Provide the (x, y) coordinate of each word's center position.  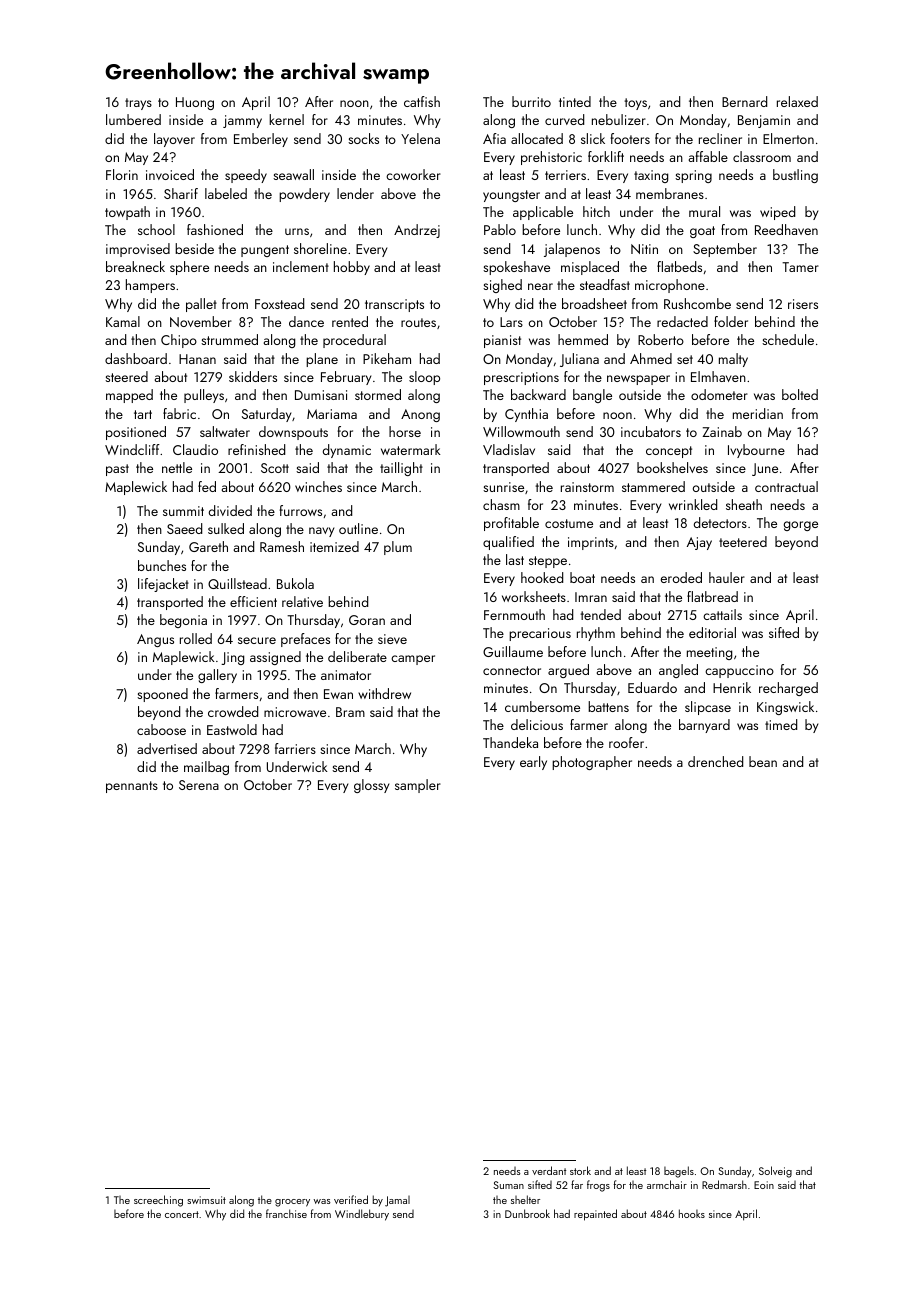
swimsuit (206, 1200)
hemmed (583, 339)
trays (138, 104)
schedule (788, 339)
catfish (422, 101)
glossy (371, 786)
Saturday (266, 415)
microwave (295, 712)
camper (413, 660)
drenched (715, 761)
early (533, 763)
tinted (575, 101)
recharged (788, 689)
